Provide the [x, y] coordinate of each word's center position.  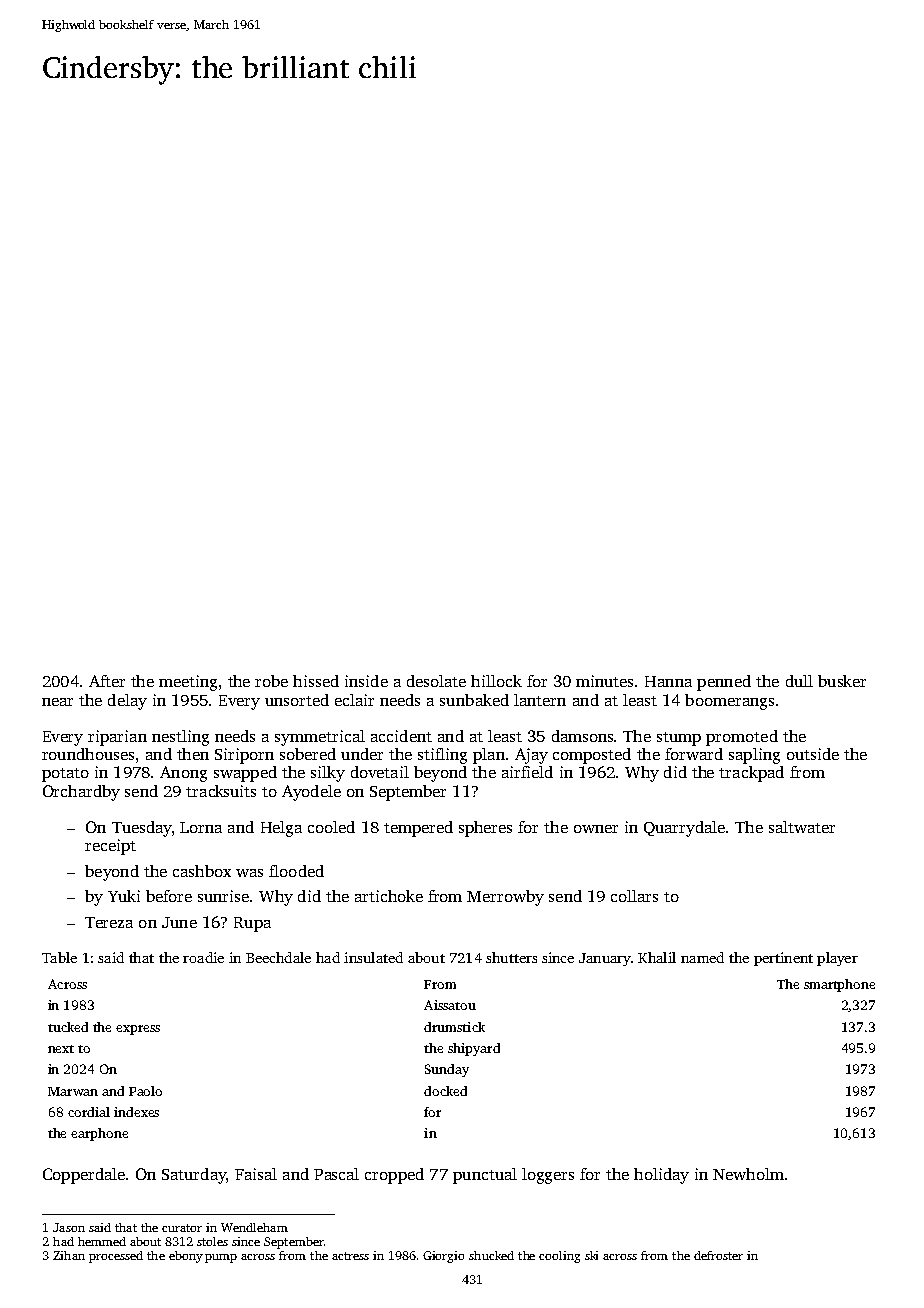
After [107, 681]
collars [634, 896]
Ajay [531, 756]
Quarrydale [684, 829]
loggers [548, 1176]
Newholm [748, 1174]
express [138, 1030]
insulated [373, 957]
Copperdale [84, 1176]
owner [596, 829]
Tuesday [142, 829]
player [837, 959]
